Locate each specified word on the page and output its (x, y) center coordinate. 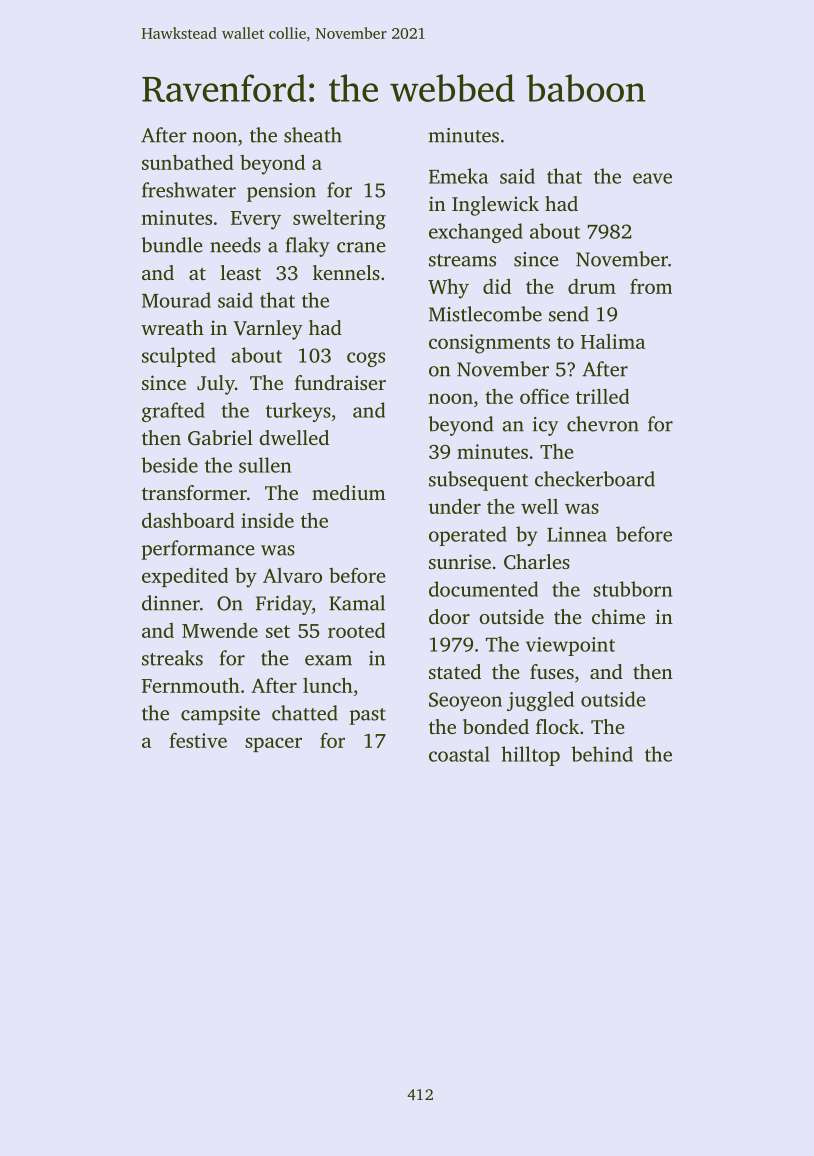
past (368, 716)
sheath (313, 135)
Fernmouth (191, 685)
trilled (602, 396)
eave (652, 178)
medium (349, 492)
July (216, 385)
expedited (185, 577)
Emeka (458, 176)
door (449, 616)
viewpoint (570, 646)
